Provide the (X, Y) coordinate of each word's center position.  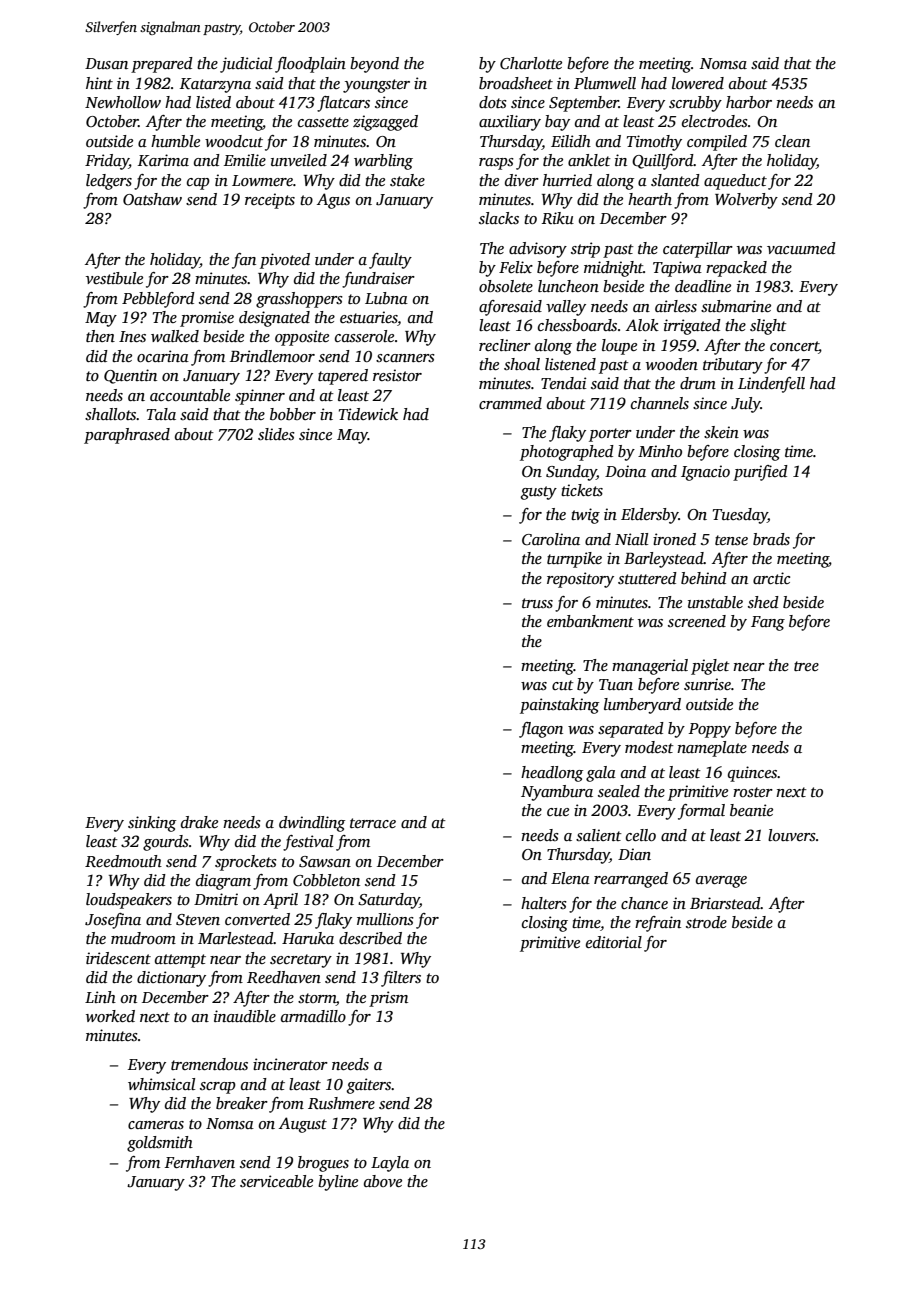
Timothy (654, 143)
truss (537, 603)
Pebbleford (158, 300)
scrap (218, 1088)
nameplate (712, 749)
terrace (373, 823)
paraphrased (127, 436)
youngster (376, 86)
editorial (614, 942)
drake (199, 822)
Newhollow (123, 102)
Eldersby (650, 516)
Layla (390, 1164)
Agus (333, 201)
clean (792, 141)
